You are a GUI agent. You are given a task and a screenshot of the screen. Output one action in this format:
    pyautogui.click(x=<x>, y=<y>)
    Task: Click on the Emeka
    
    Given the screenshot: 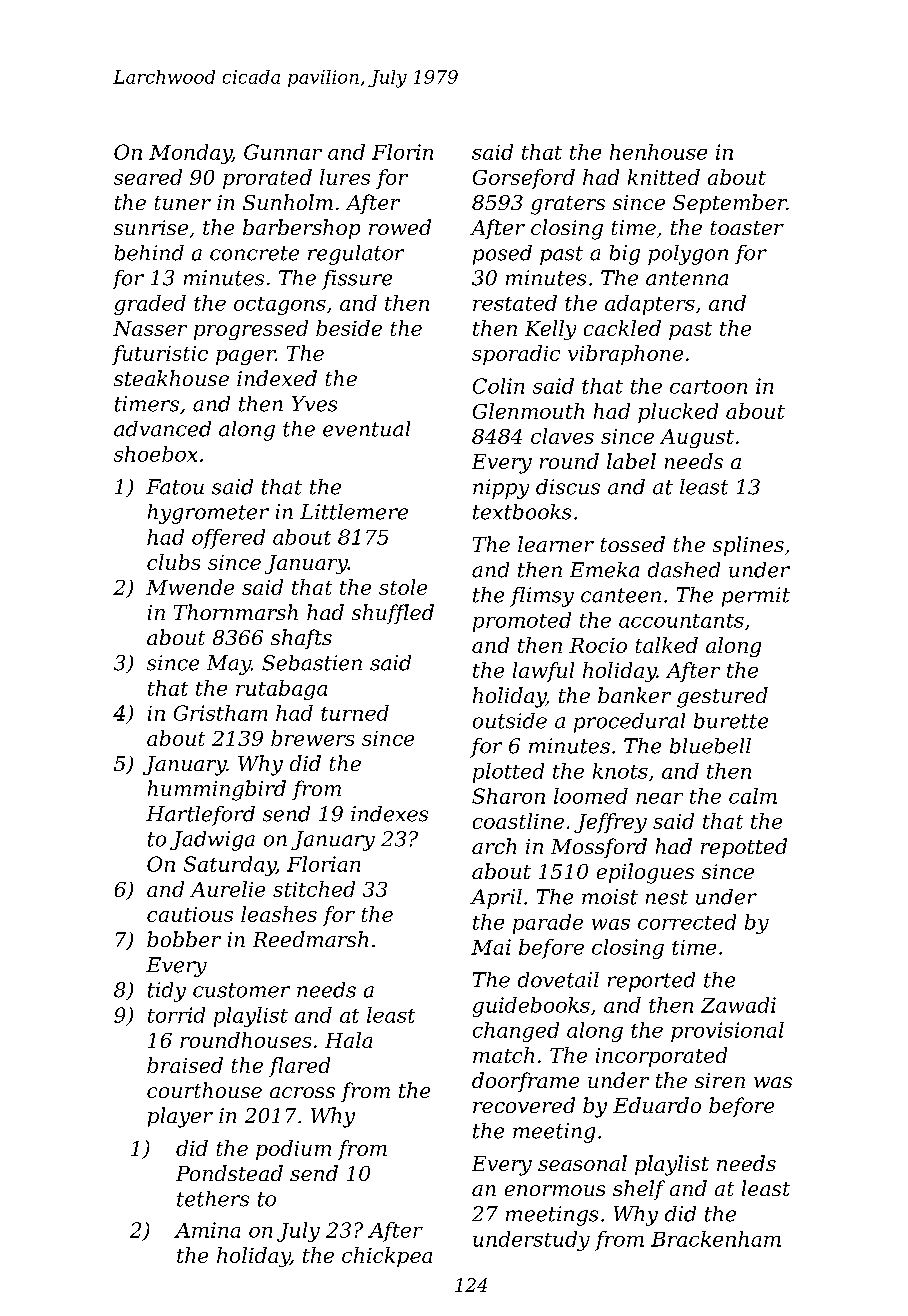 What is the action you would take?
    pyautogui.click(x=604, y=570)
